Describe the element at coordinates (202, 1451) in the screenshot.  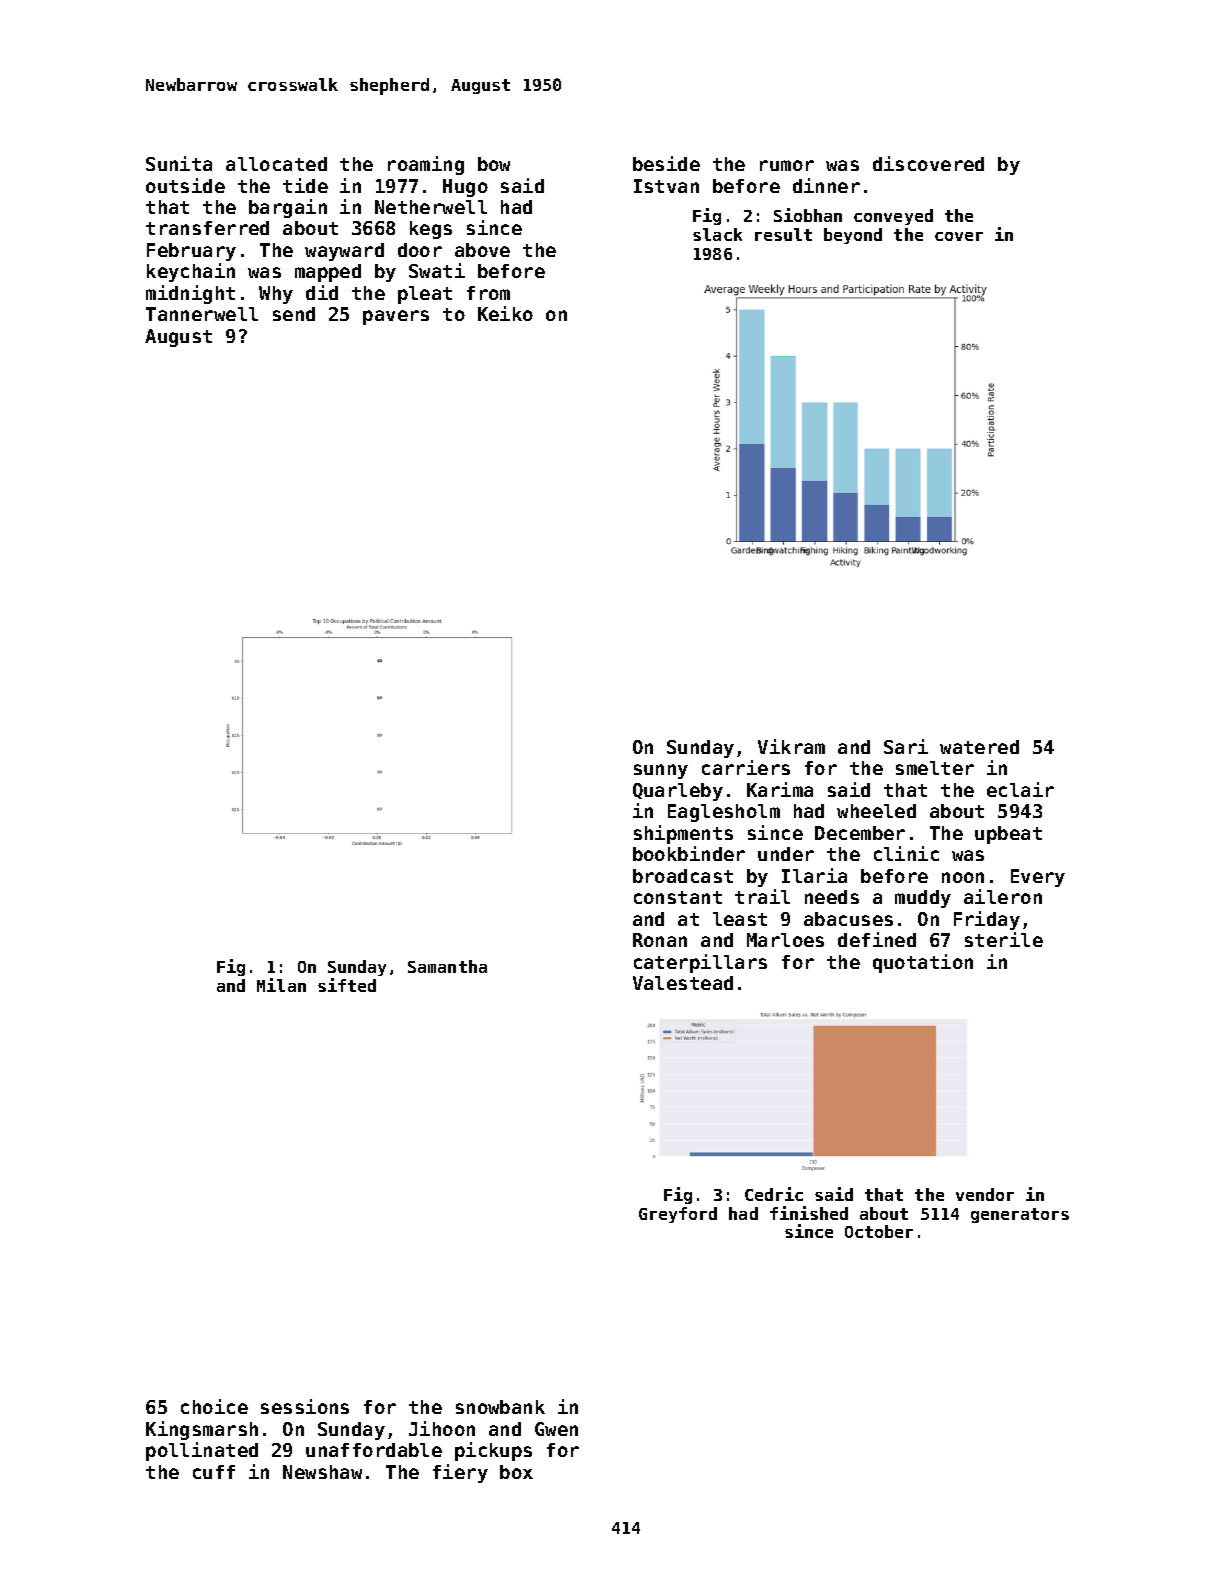
I see `pollinated` at that location.
